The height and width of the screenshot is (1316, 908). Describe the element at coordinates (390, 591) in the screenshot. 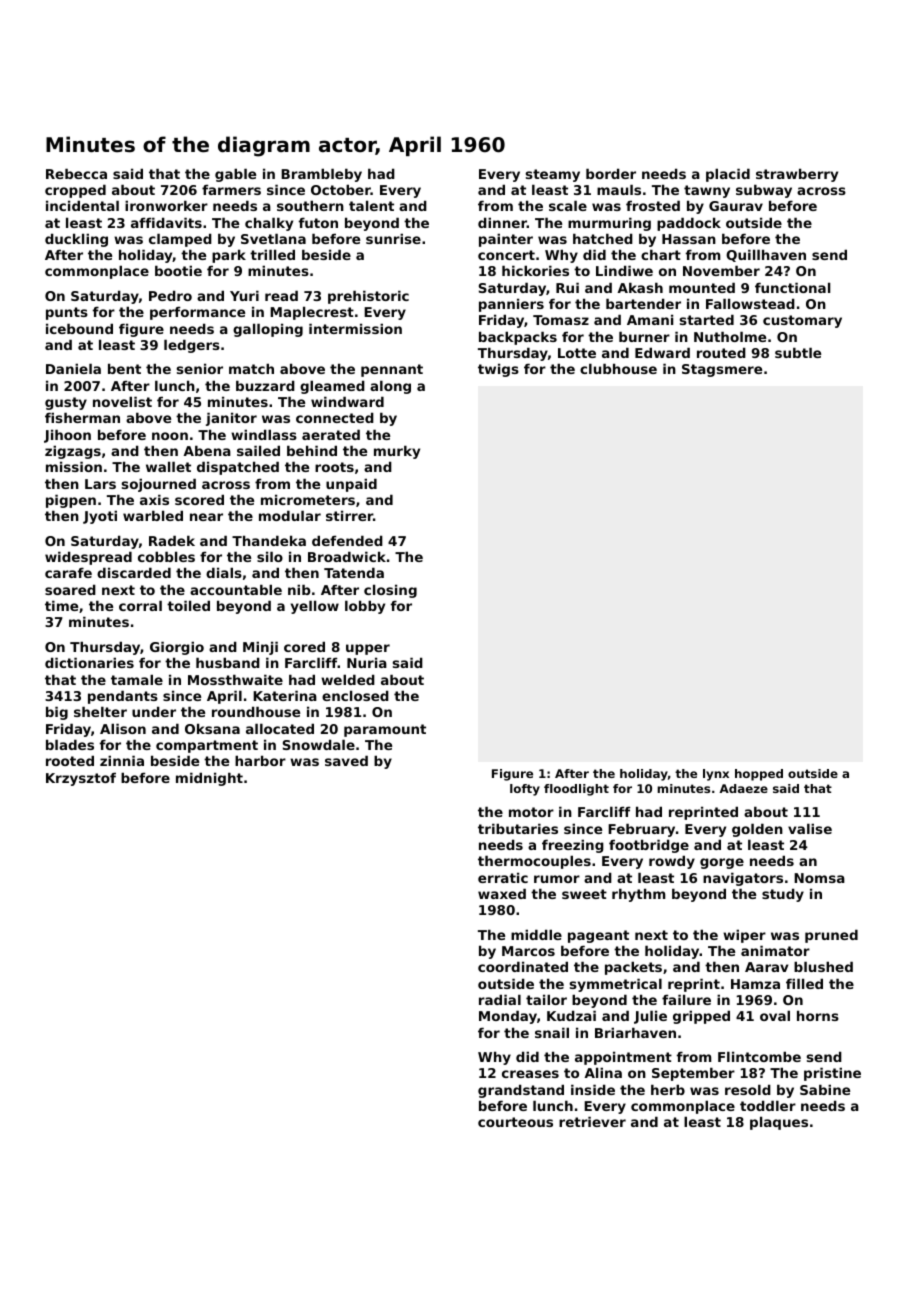

I see `closing` at that location.
